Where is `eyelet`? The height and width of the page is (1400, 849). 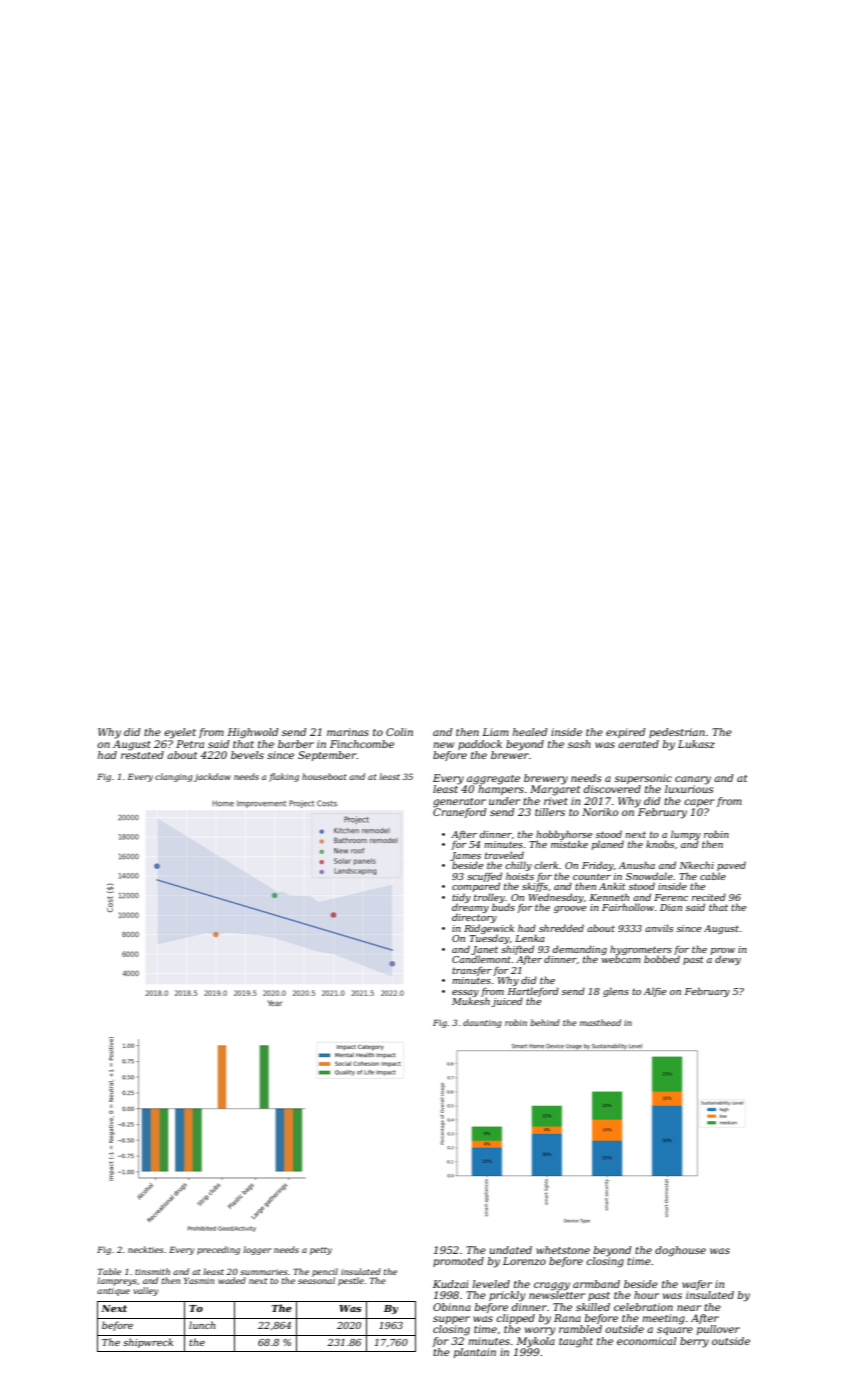
eyelet is located at coordinates (180, 733).
